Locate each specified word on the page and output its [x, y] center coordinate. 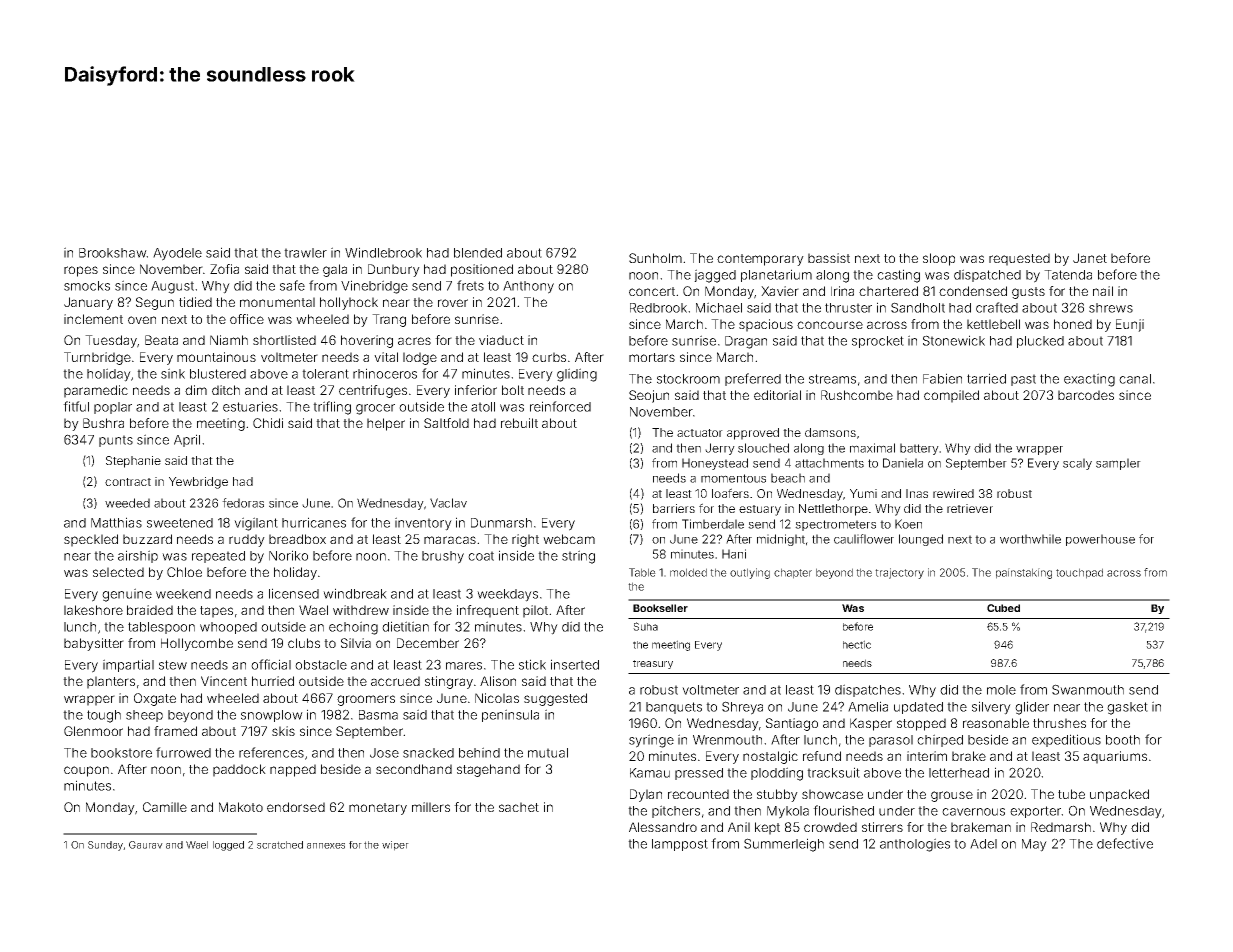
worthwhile [1030, 539]
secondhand [414, 769]
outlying [750, 573]
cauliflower [864, 539]
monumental [277, 302]
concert [652, 291]
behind [479, 752]
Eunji [1130, 325]
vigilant [256, 524]
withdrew [361, 610]
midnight [781, 540]
